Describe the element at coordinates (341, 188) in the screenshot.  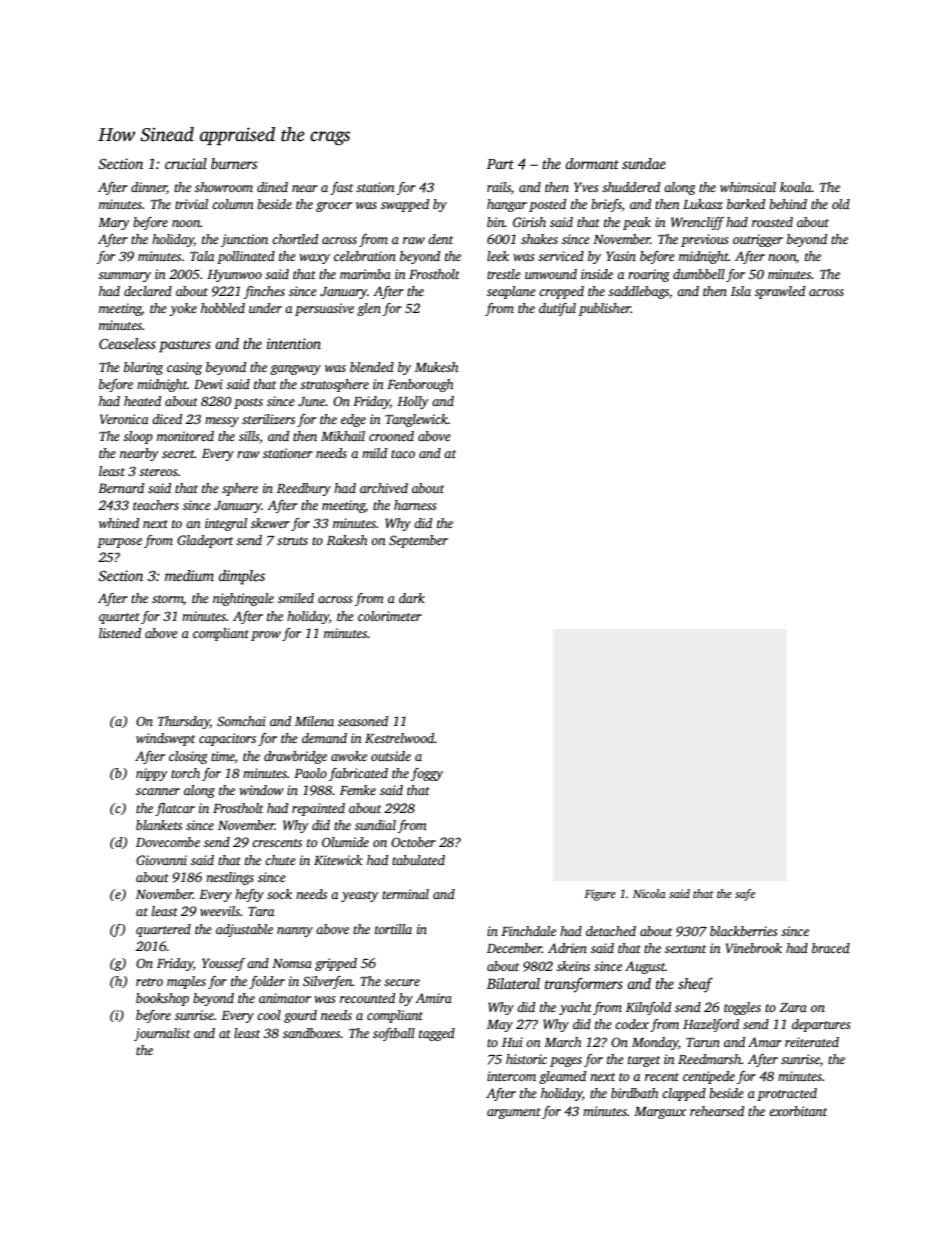
I see `fast` at that location.
